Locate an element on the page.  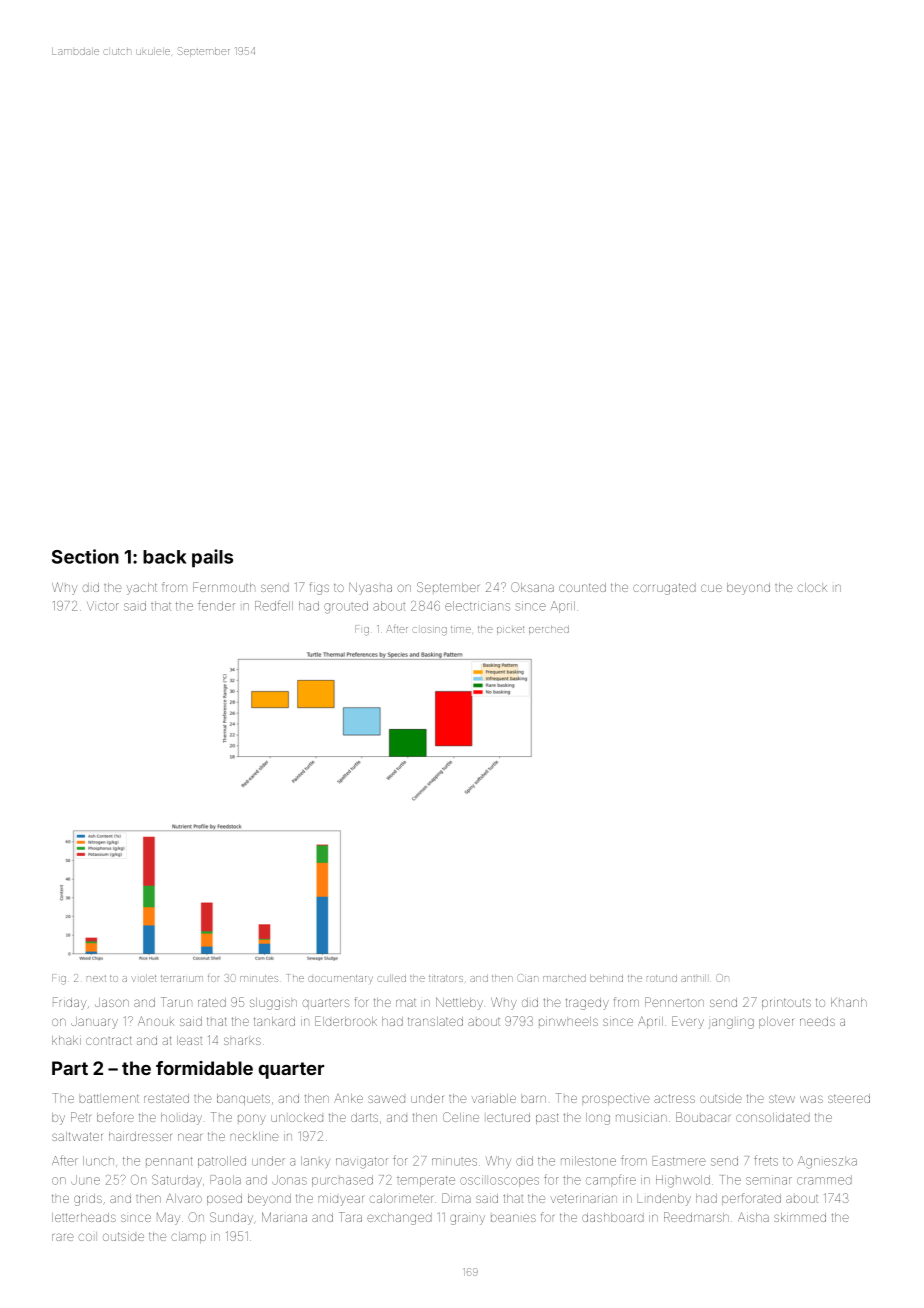
next is located at coordinates (96, 979).
